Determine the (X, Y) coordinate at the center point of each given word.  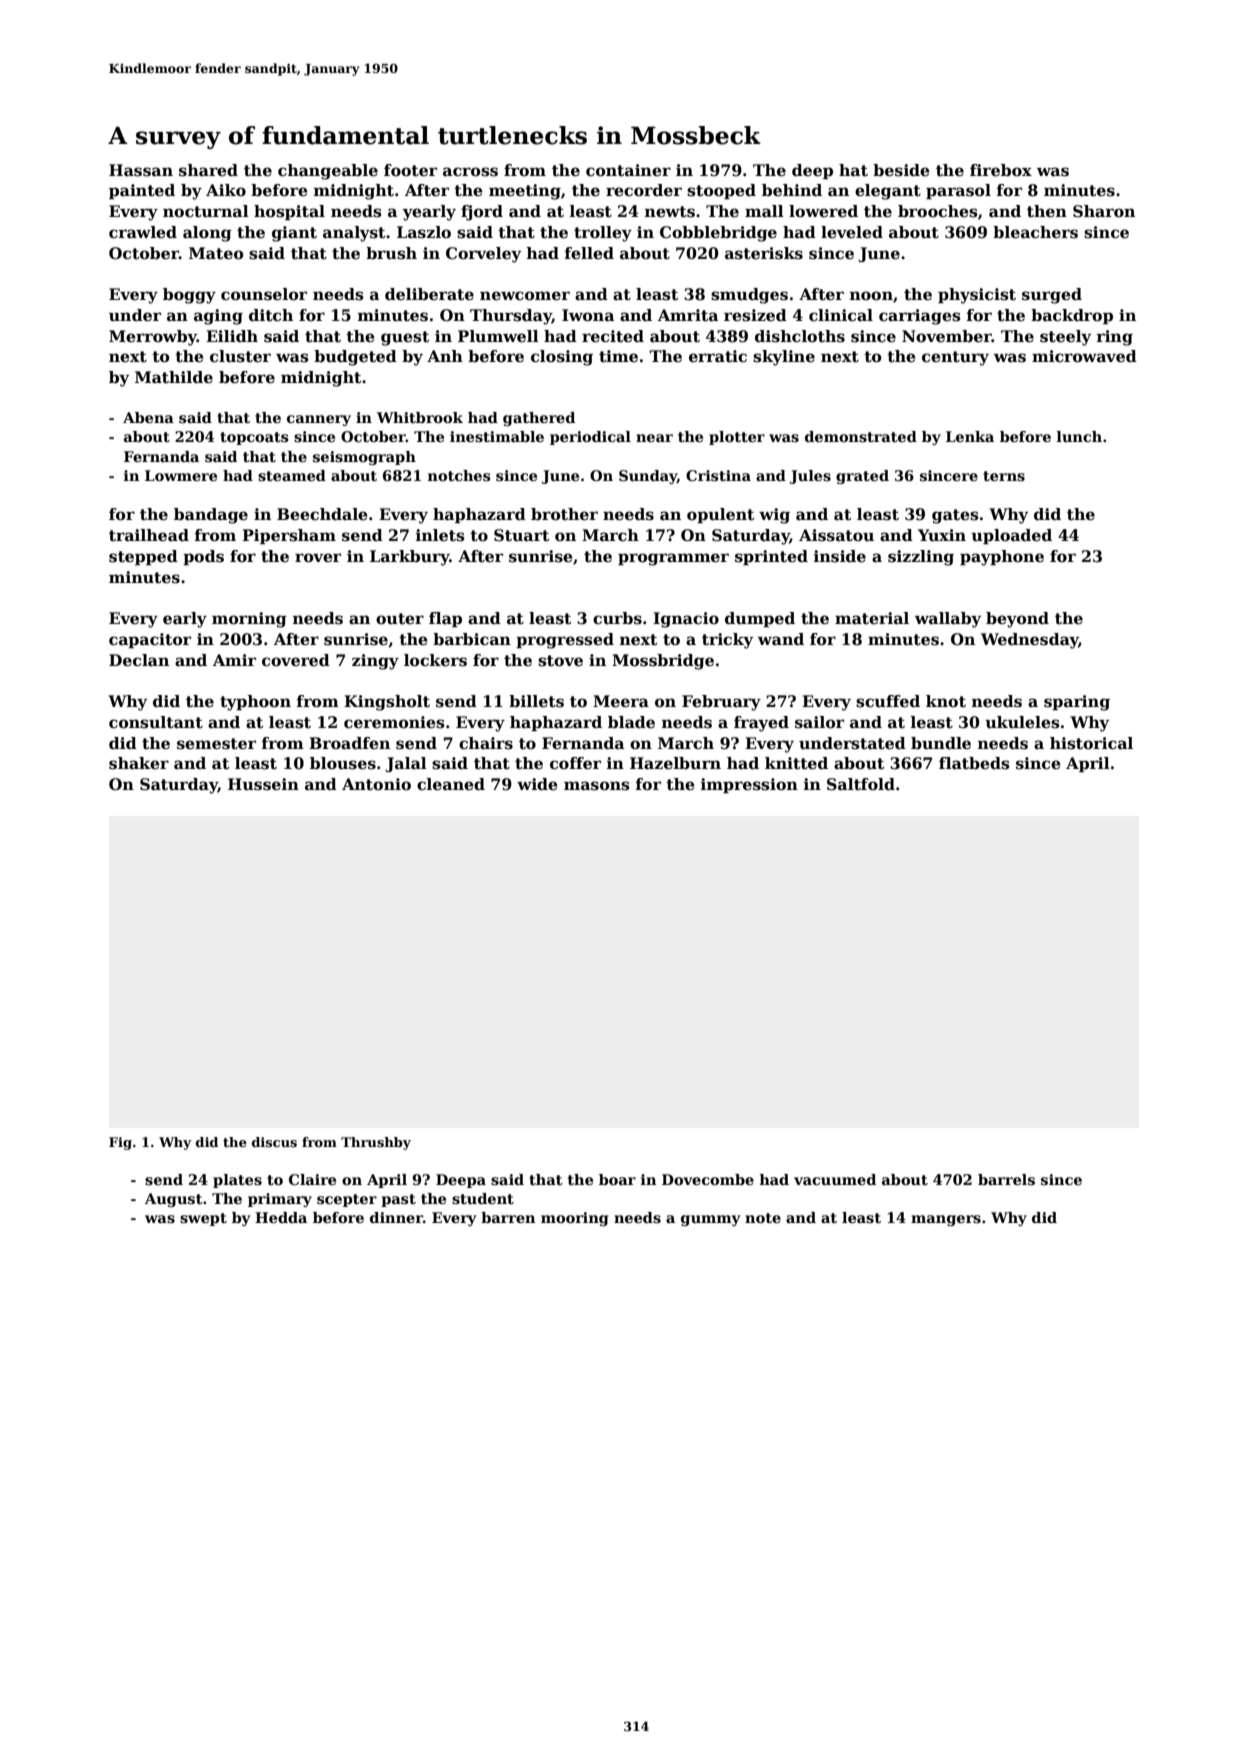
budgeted (355, 358)
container (628, 170)
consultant (156, 722)
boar (617, 1179)
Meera (621, 701)
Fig (120, 1143)
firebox (1001, 170)
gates (955, 516)
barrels (1006, 1179)
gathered (539, 419)
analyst (354, 234)
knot (946, 701)
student (483, 1198)
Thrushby (376, 1143)
